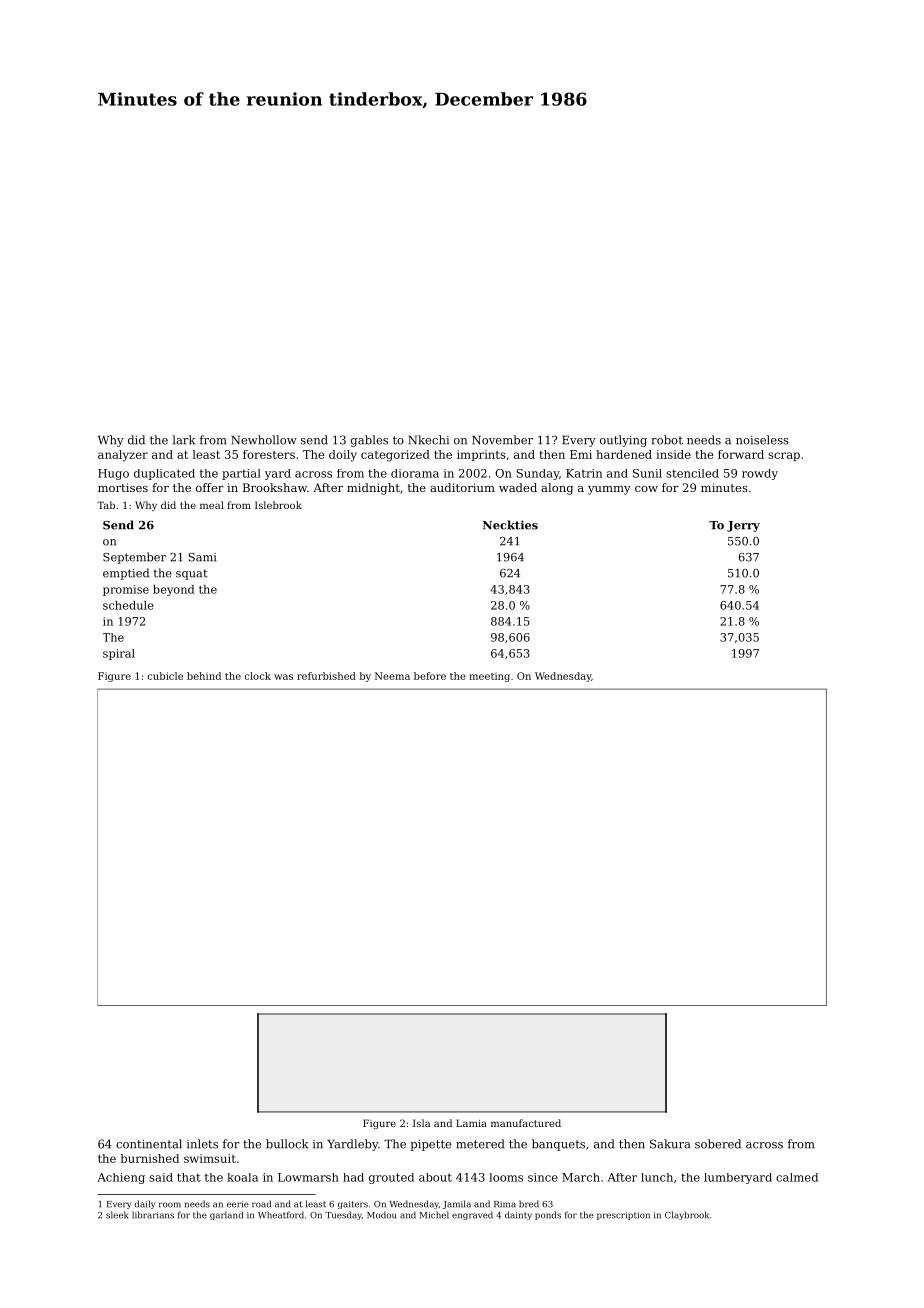  What do you see at coordinates (718, 1144) in the screenshot?
I see `sobered` at bounding box center [718, 1144].
